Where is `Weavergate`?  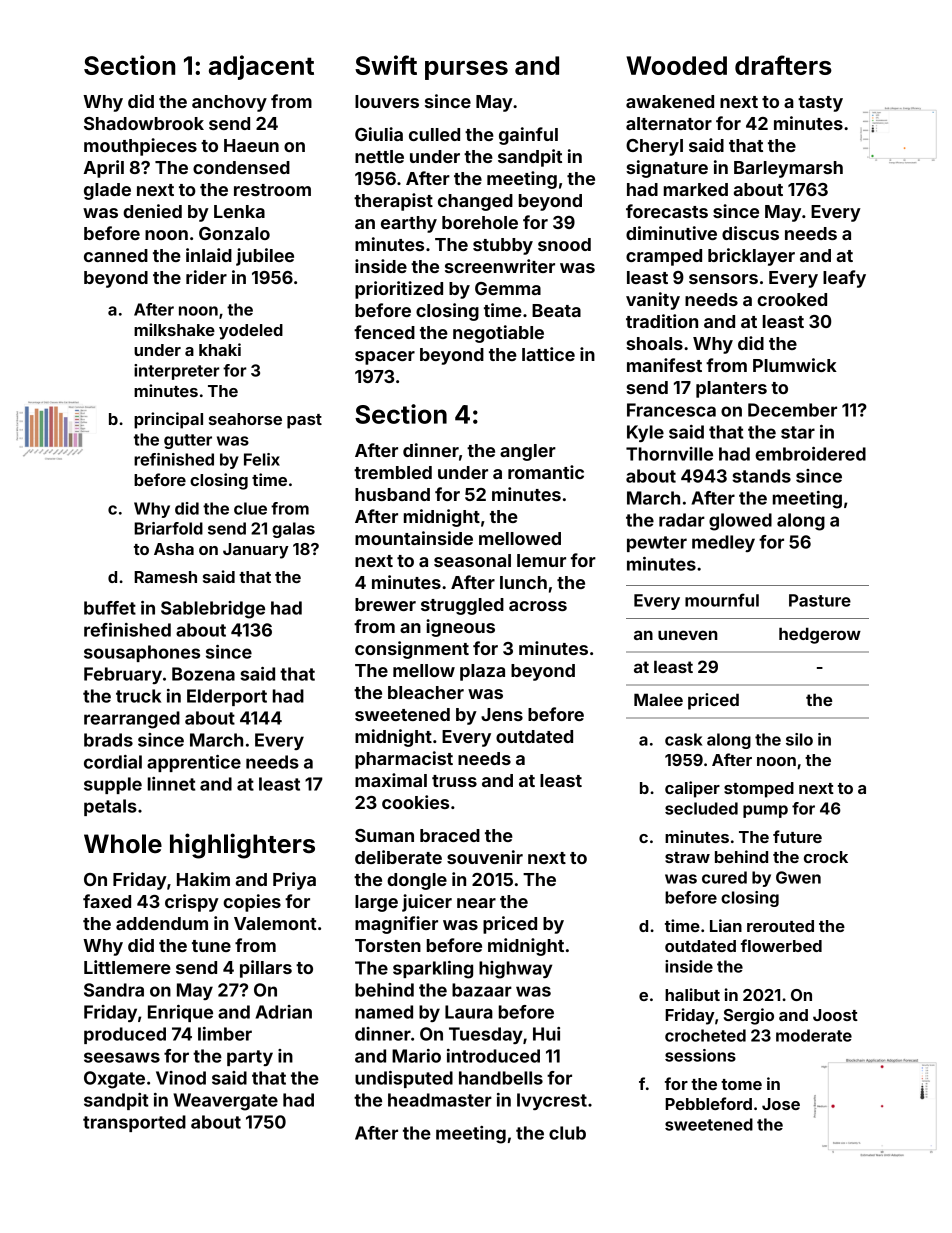 Weavergate is located at coordinates (225, 1102).
